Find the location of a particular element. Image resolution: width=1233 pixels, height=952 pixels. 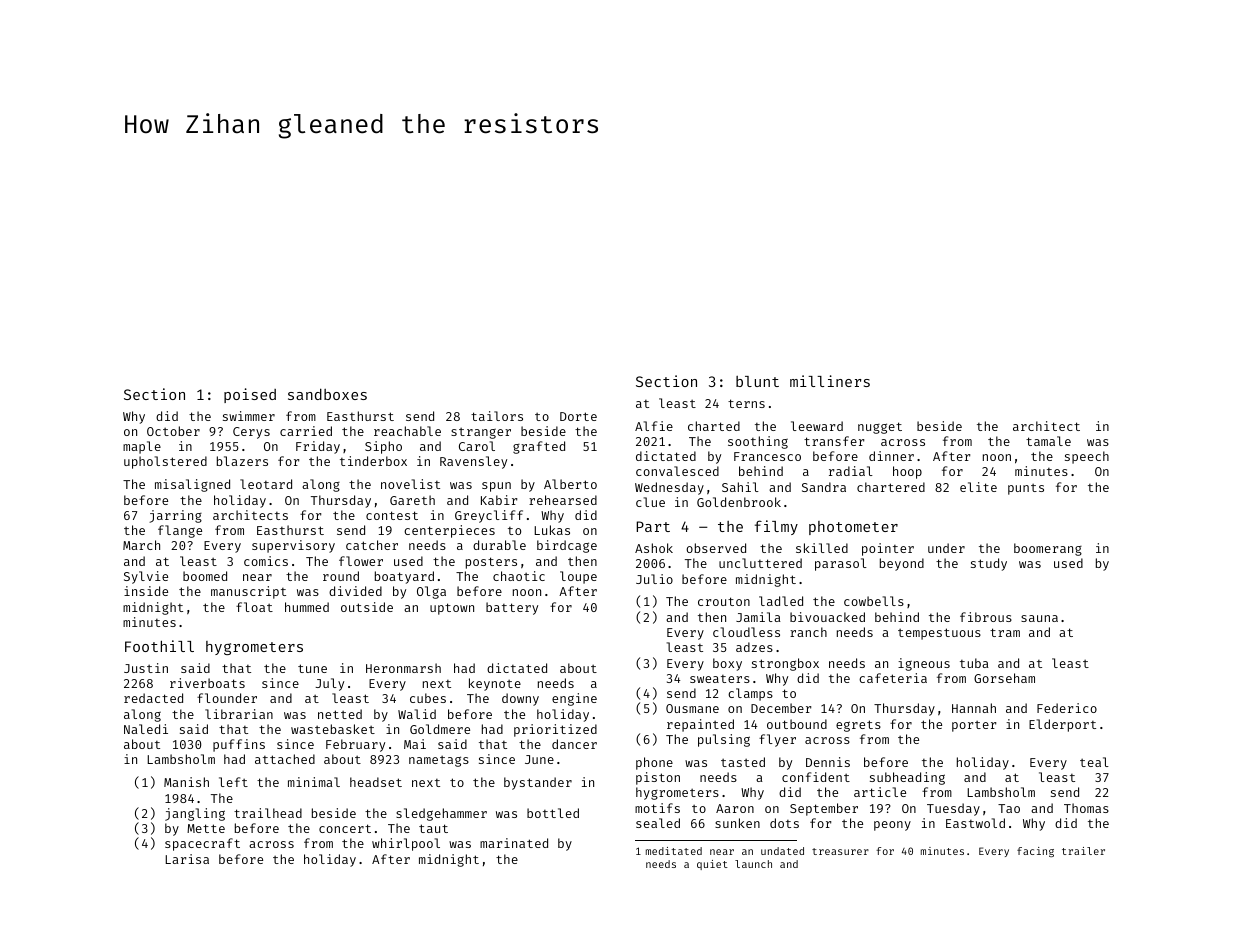

blunt is located at coordinates (757, 381).
